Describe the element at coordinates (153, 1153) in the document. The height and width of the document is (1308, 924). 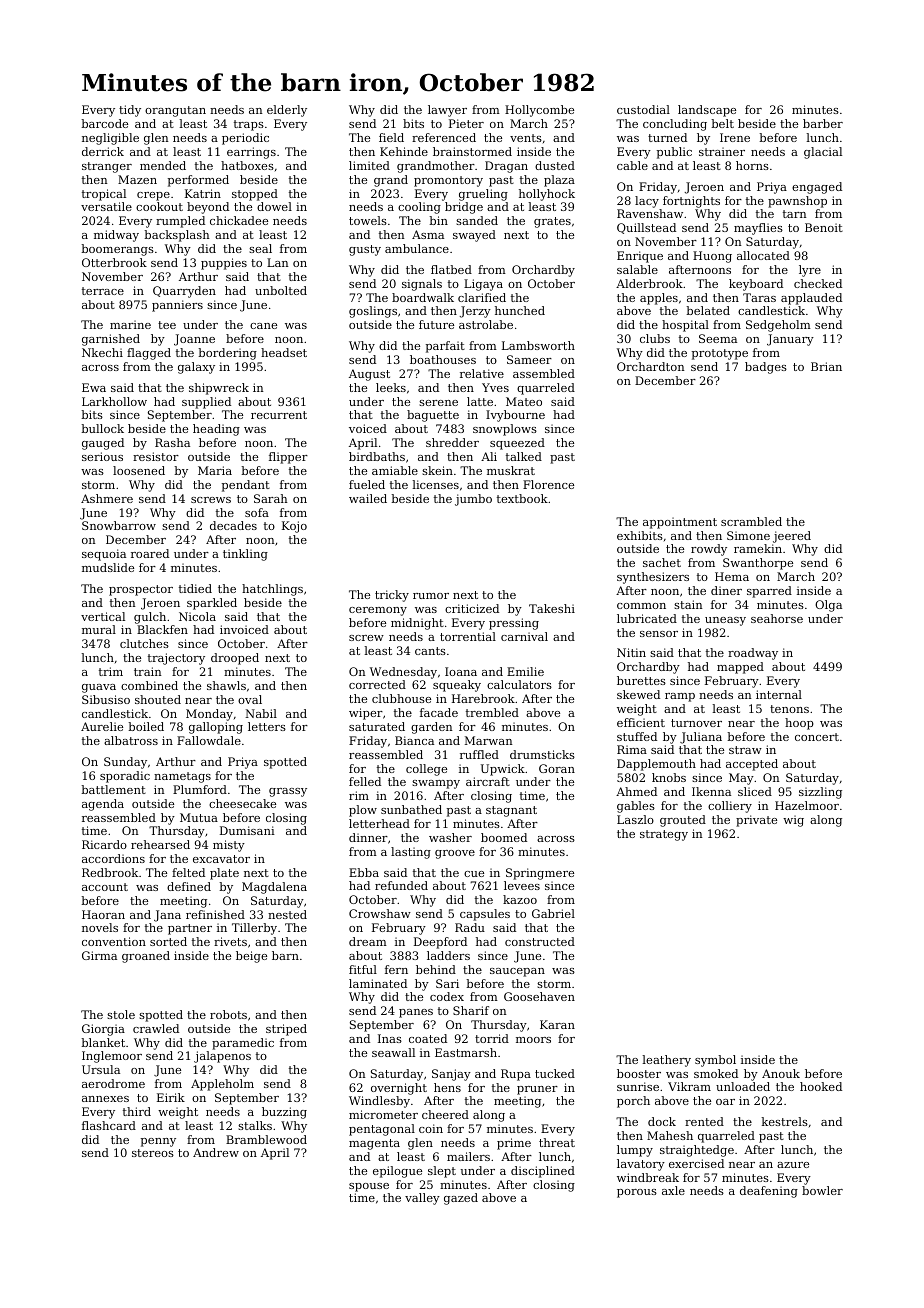
I see `stereos` at that location.
